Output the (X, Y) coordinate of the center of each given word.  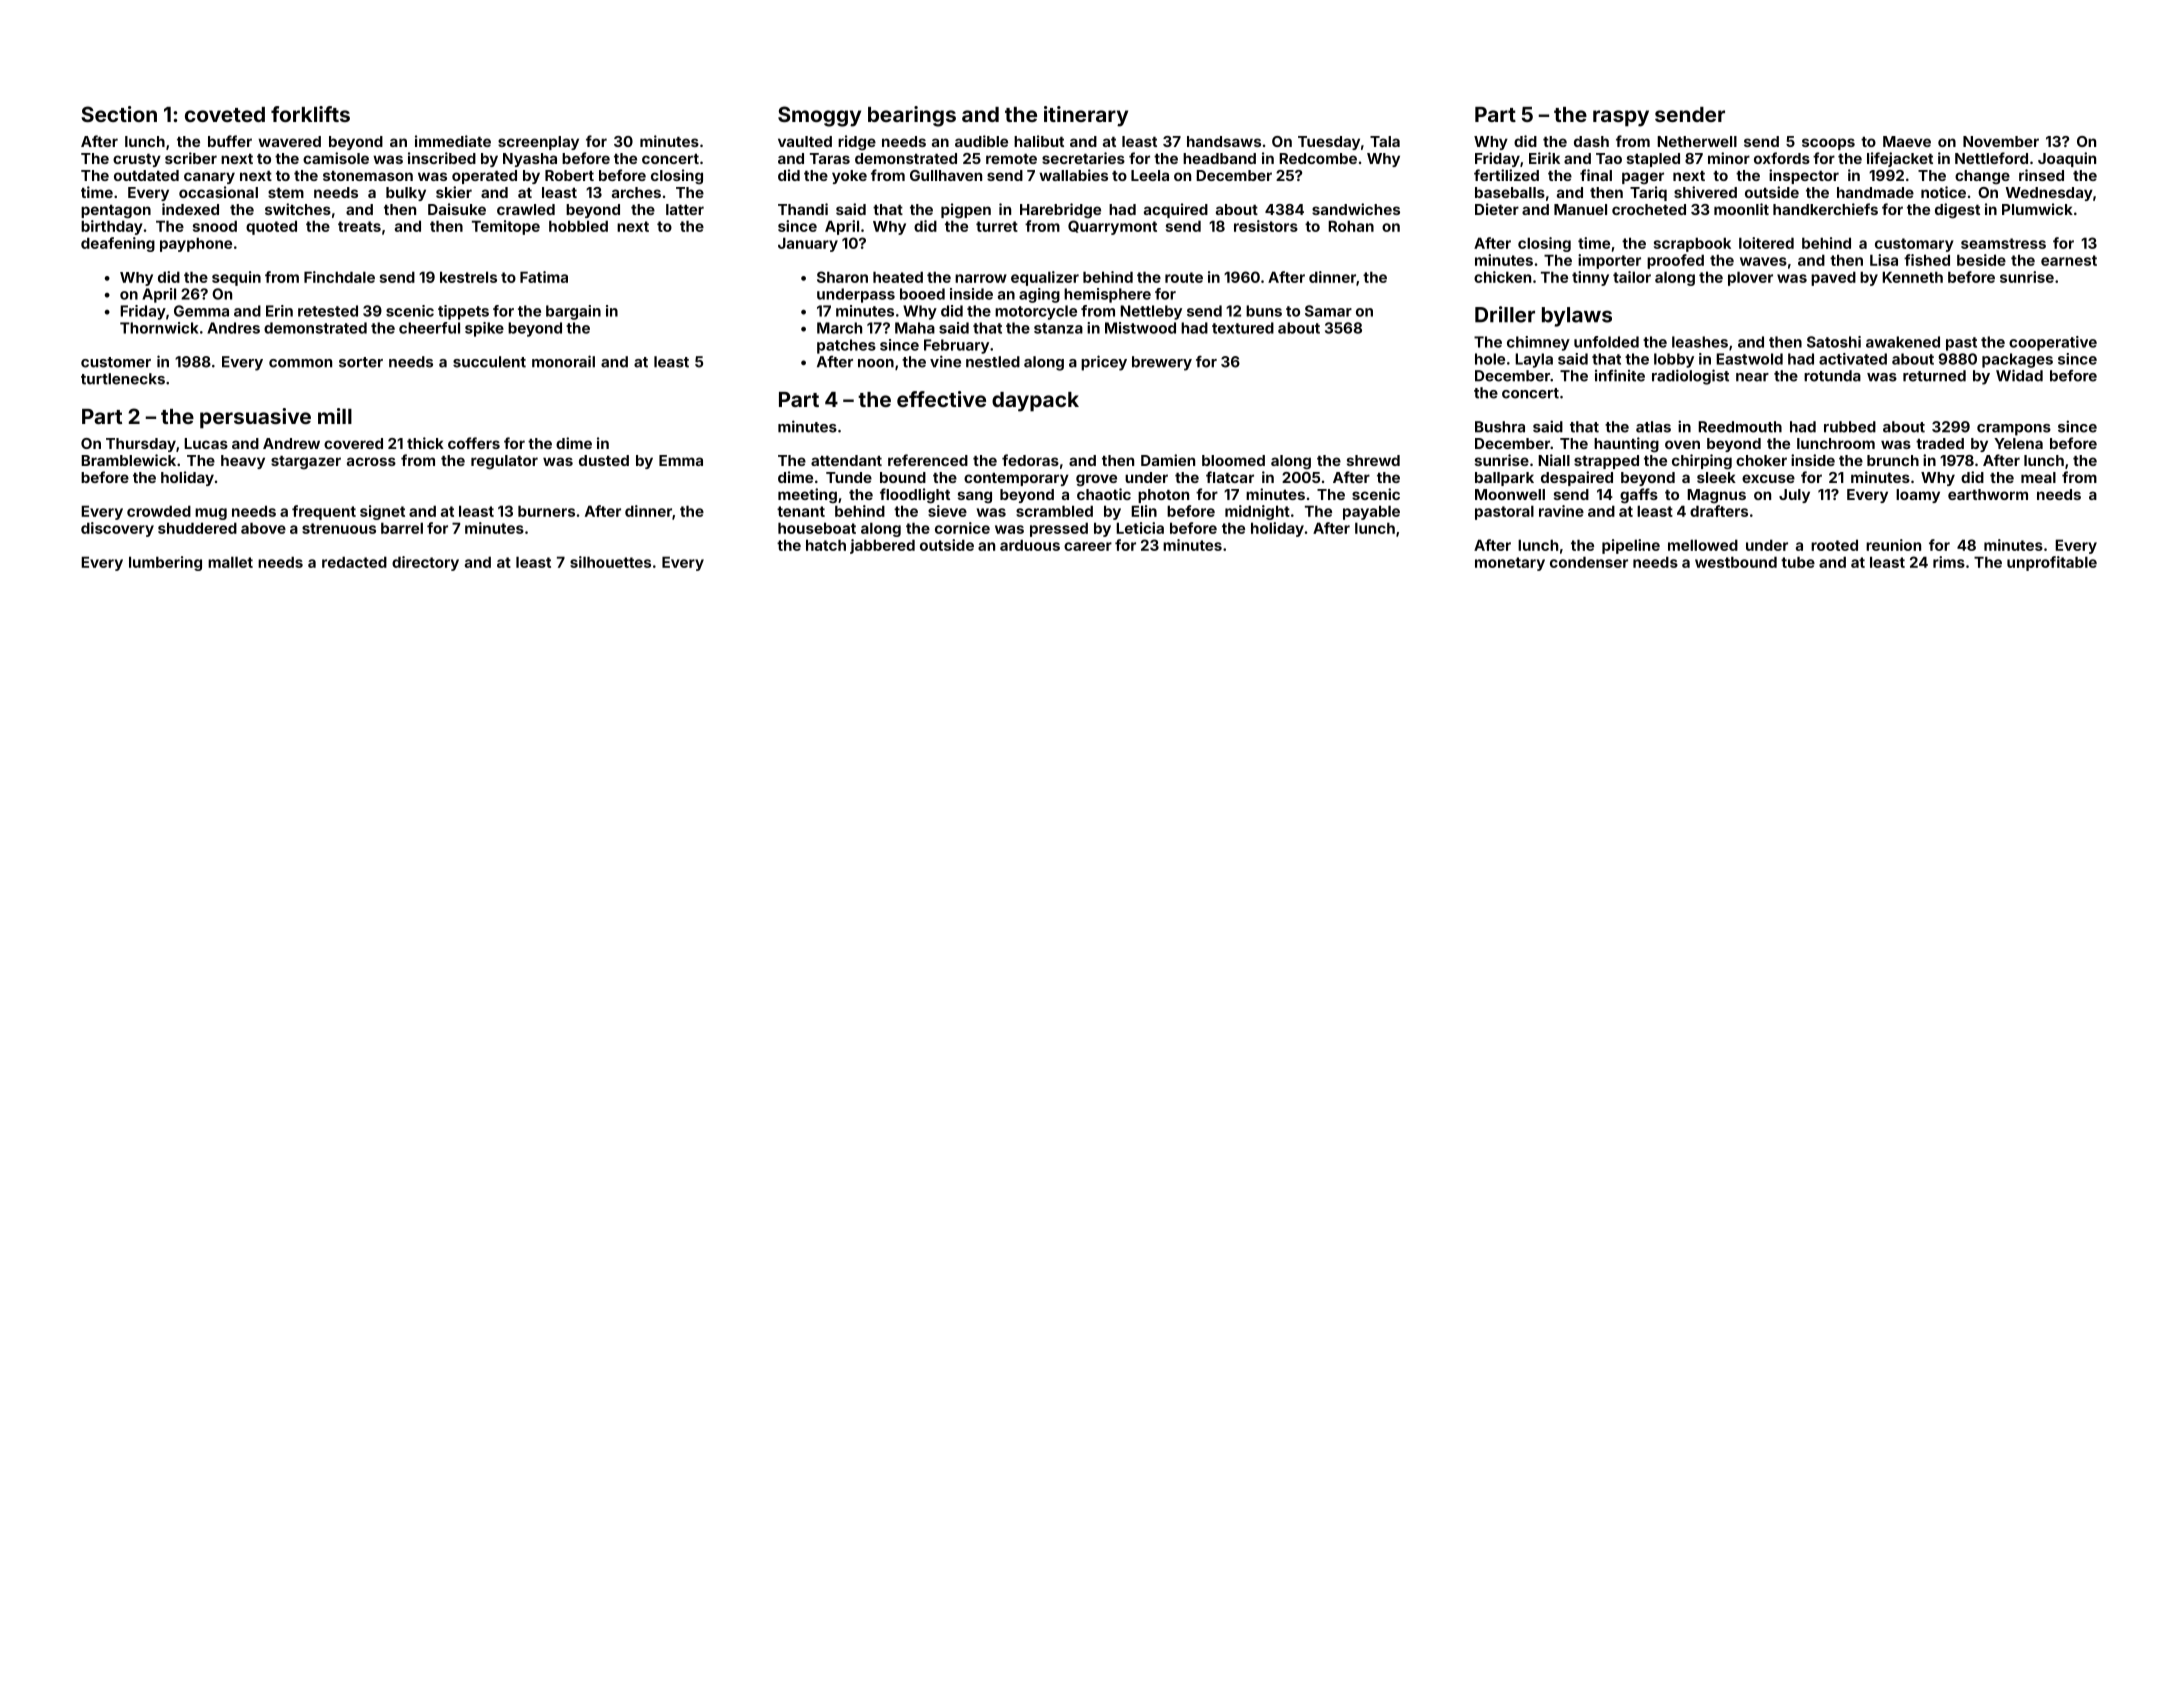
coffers (474, 443)
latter (685, 209)
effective (941, 399)
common (300, 363)
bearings (912, 116)
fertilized (1506, 175)
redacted (354, 562)
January (808, 244)
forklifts (310, 114)
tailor (1632, 277)
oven (1682, 444)
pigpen (966, 211)
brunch (1893, 460)
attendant (846, 460)
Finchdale (339, 277)
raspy (1621, 118)
